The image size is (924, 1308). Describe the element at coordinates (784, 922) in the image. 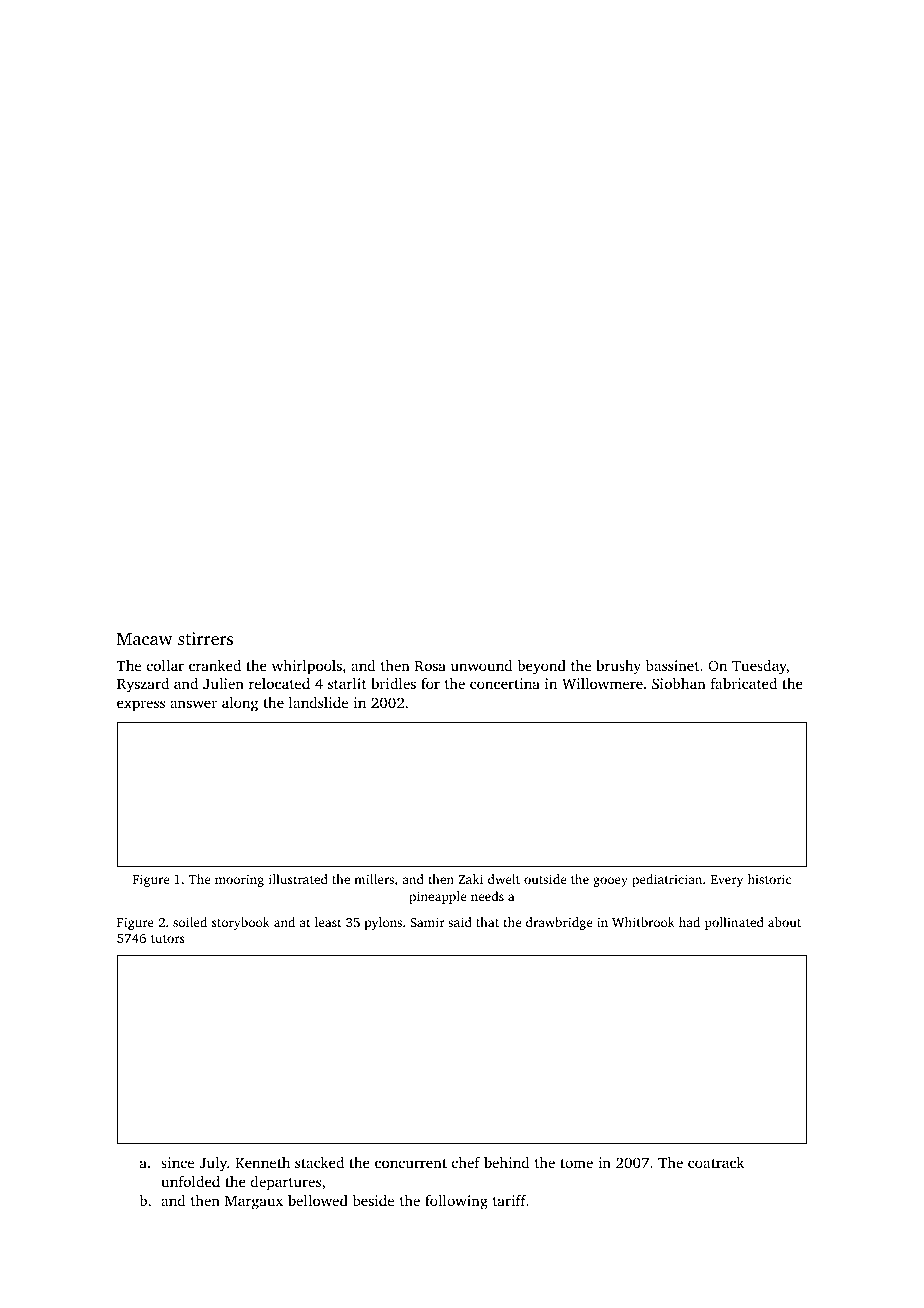

I see `about` at that location.
